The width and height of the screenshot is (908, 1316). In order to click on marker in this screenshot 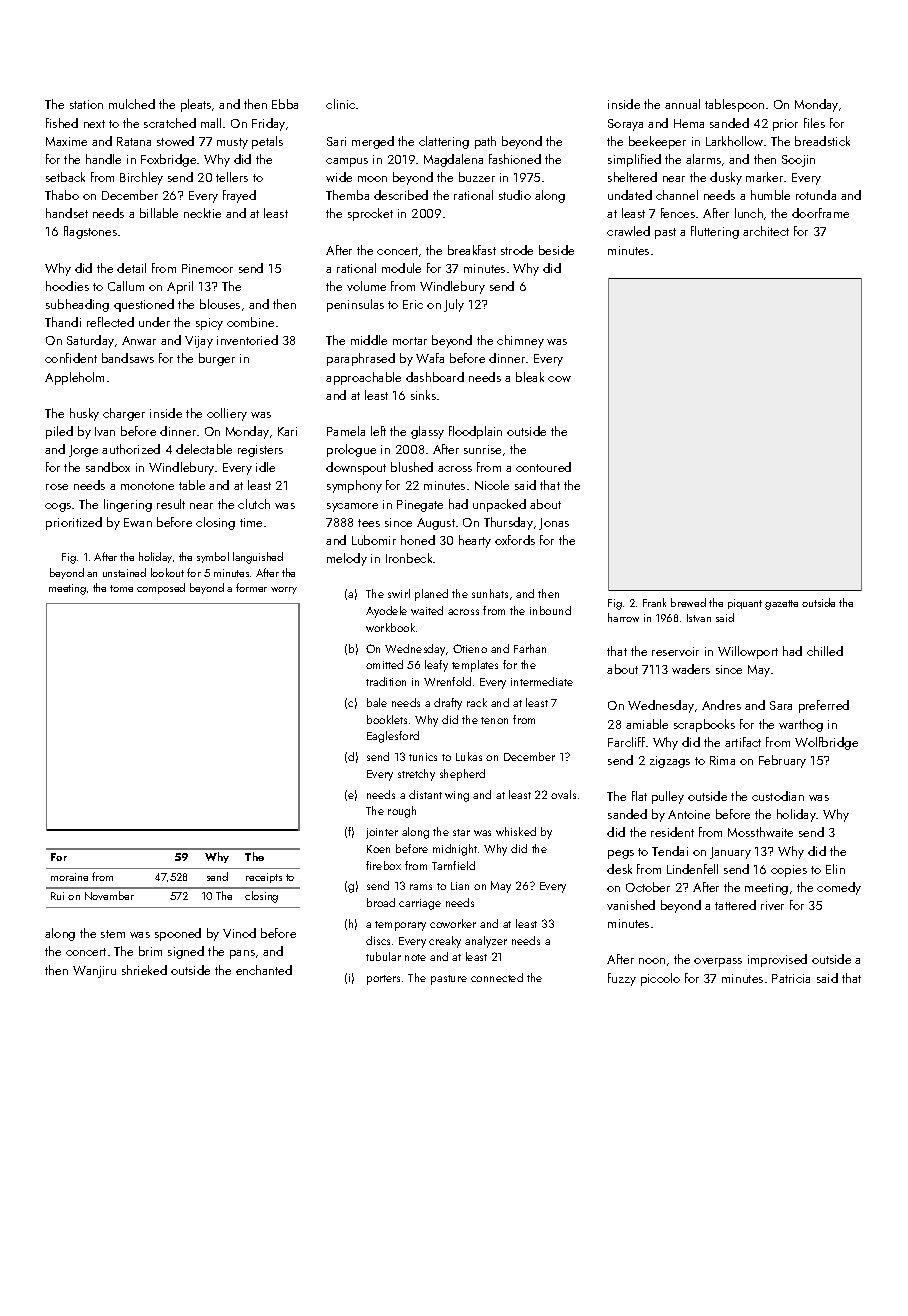, I will do `click(764, 177)`.
